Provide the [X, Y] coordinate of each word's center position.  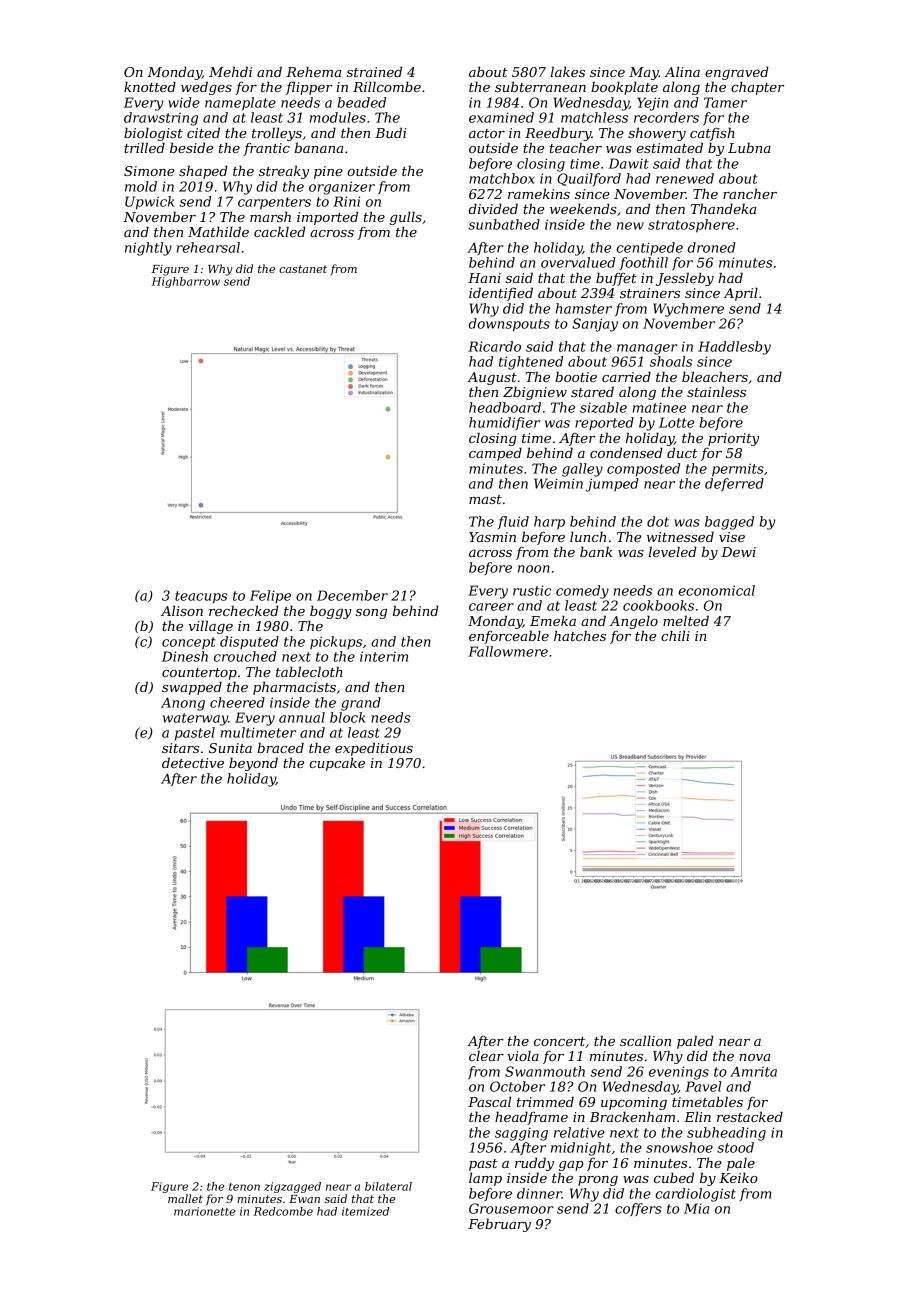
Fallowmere [508, 651]
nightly [148, 249]
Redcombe [283, 1211]
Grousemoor [511, 1208]
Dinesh [185, 656]
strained [374, 71]
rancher [750, 193]
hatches [580, 635]
